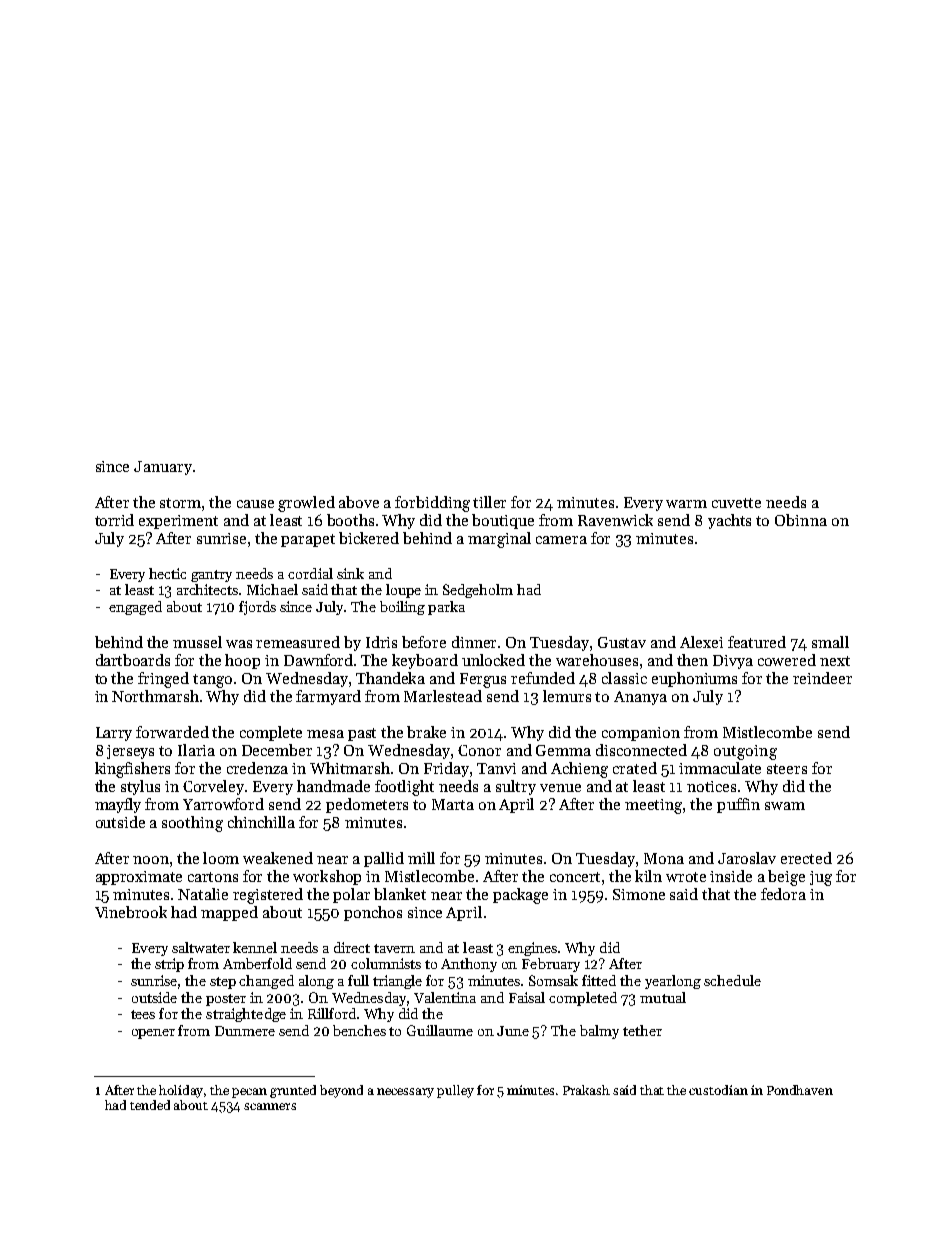 This screenshot has height=1233, width=952. What do you see at coordinates (405, 1093) in the screenshot?
I see `necessary` at bounding box center [405, 1093].
